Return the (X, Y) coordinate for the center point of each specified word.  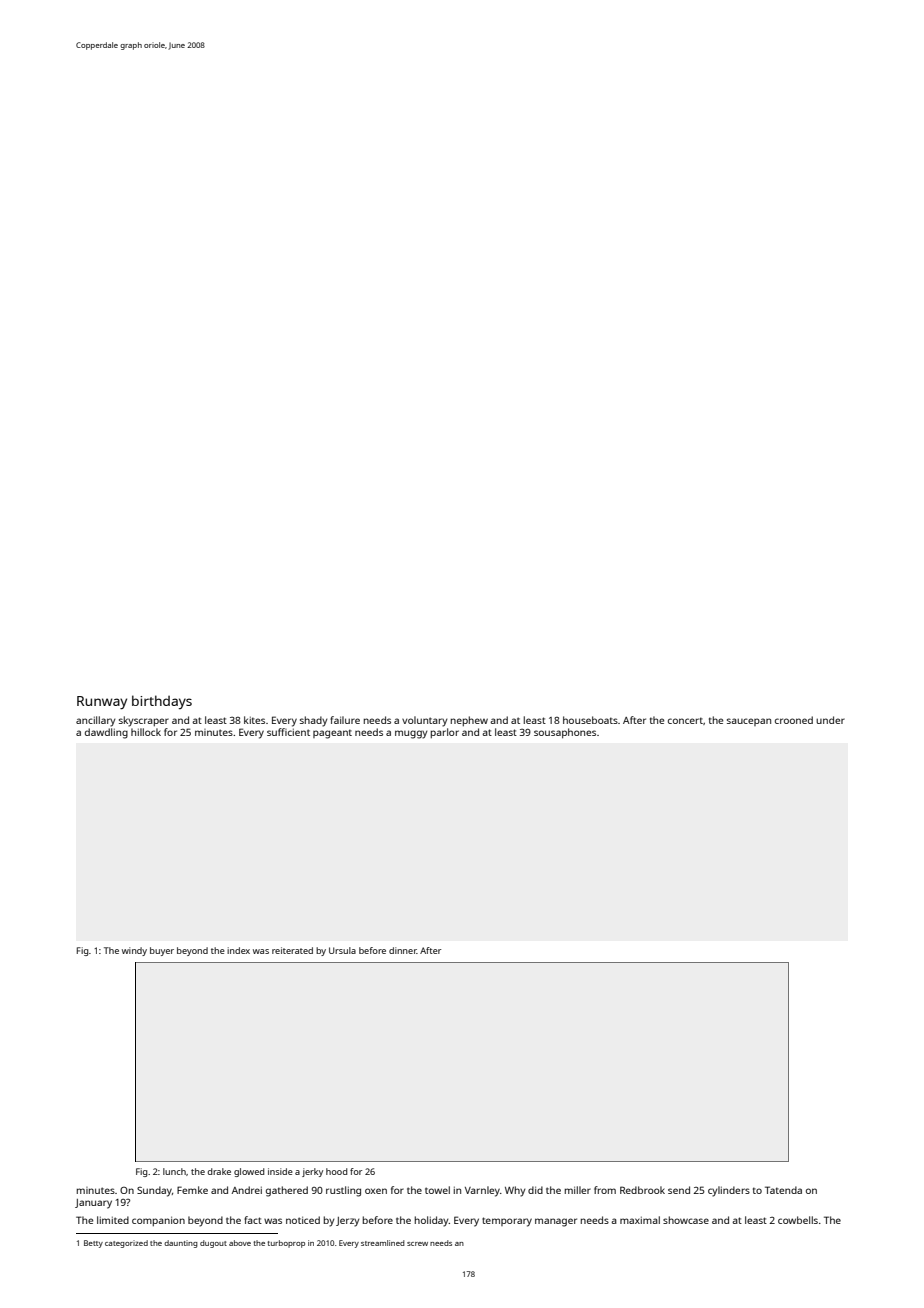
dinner (403, 950)
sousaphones (565, 733)
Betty (93, 1244)
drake (219, 1171)
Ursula (342, 950)
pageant (332, 734)
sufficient (288, 732)
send (679, 1190)
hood (336, 1171)
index (238, 950)
